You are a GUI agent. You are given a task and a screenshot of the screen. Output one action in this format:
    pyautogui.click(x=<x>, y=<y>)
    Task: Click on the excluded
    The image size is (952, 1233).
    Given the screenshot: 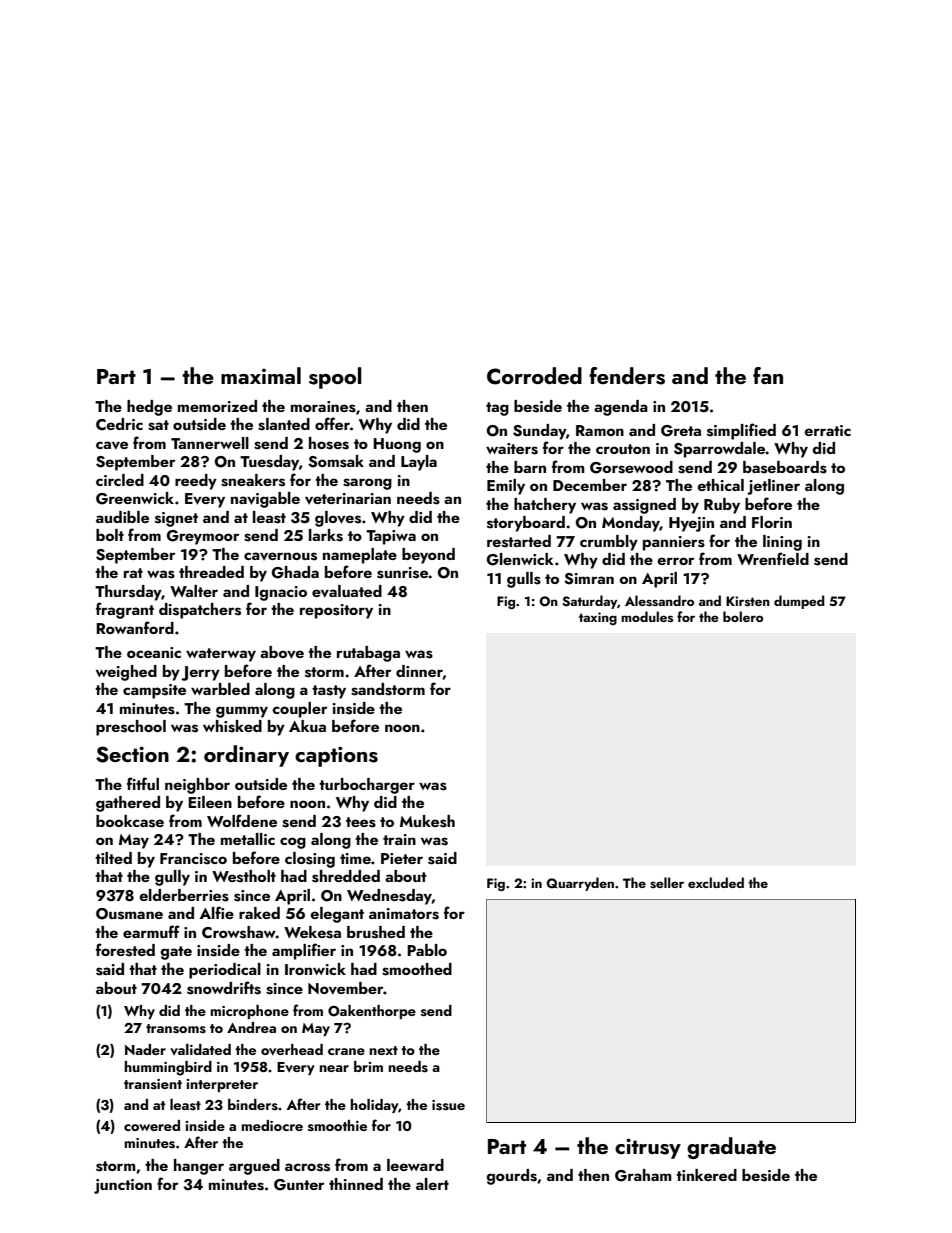 What is the action you would take?
    pyautogui.click(x=716, y=882)
